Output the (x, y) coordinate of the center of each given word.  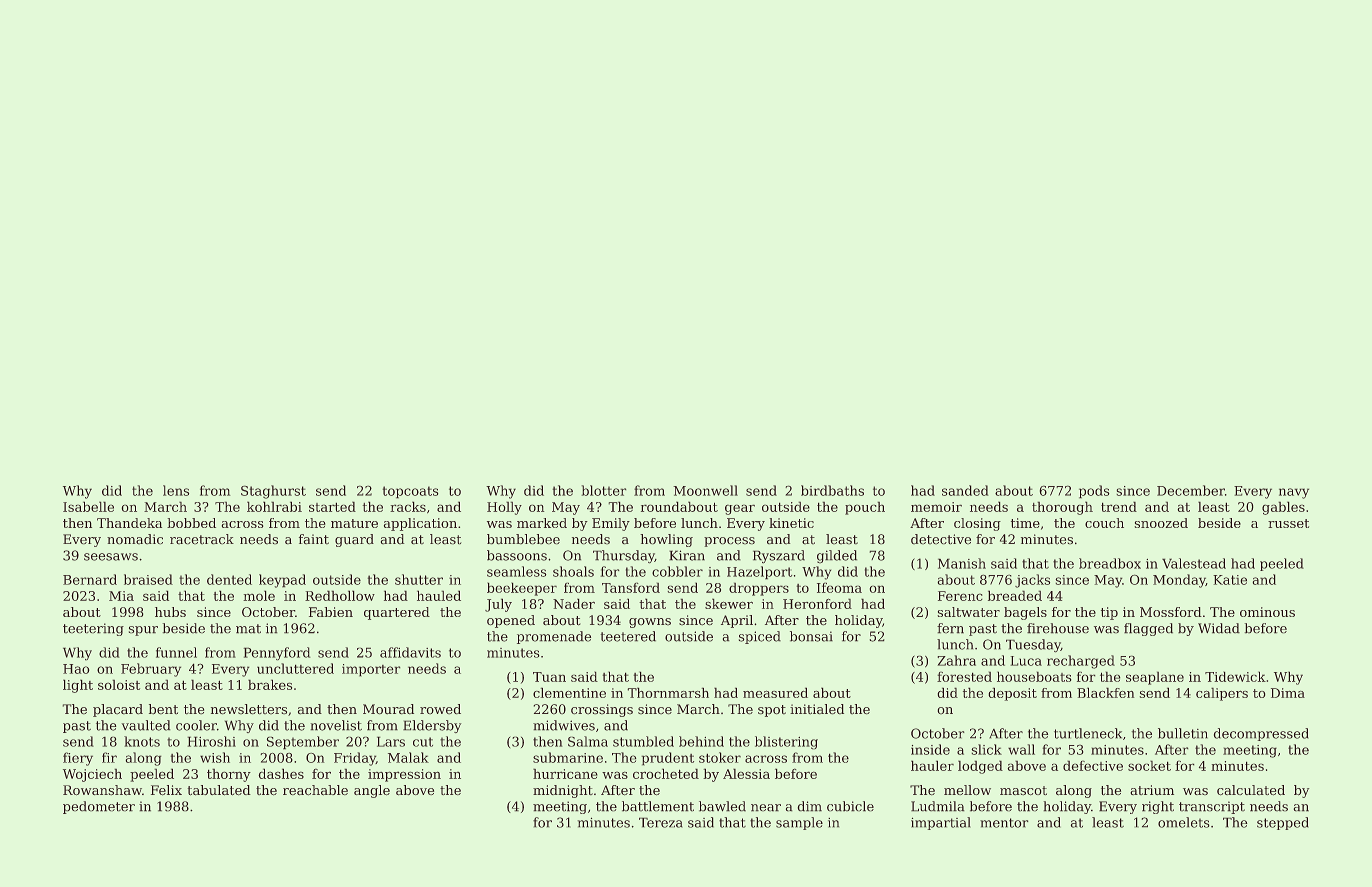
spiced (760, 637)
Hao (76, 669)
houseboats (1034, 677)
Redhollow (340, 596)
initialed (817, 709)
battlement (658, 806)
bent (163, 709)
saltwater (969, 612)
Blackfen (1105, 693)
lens (176, 490)
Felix (166, 790)
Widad (1219, 628)
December (1191, 490)
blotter (604, 490)
